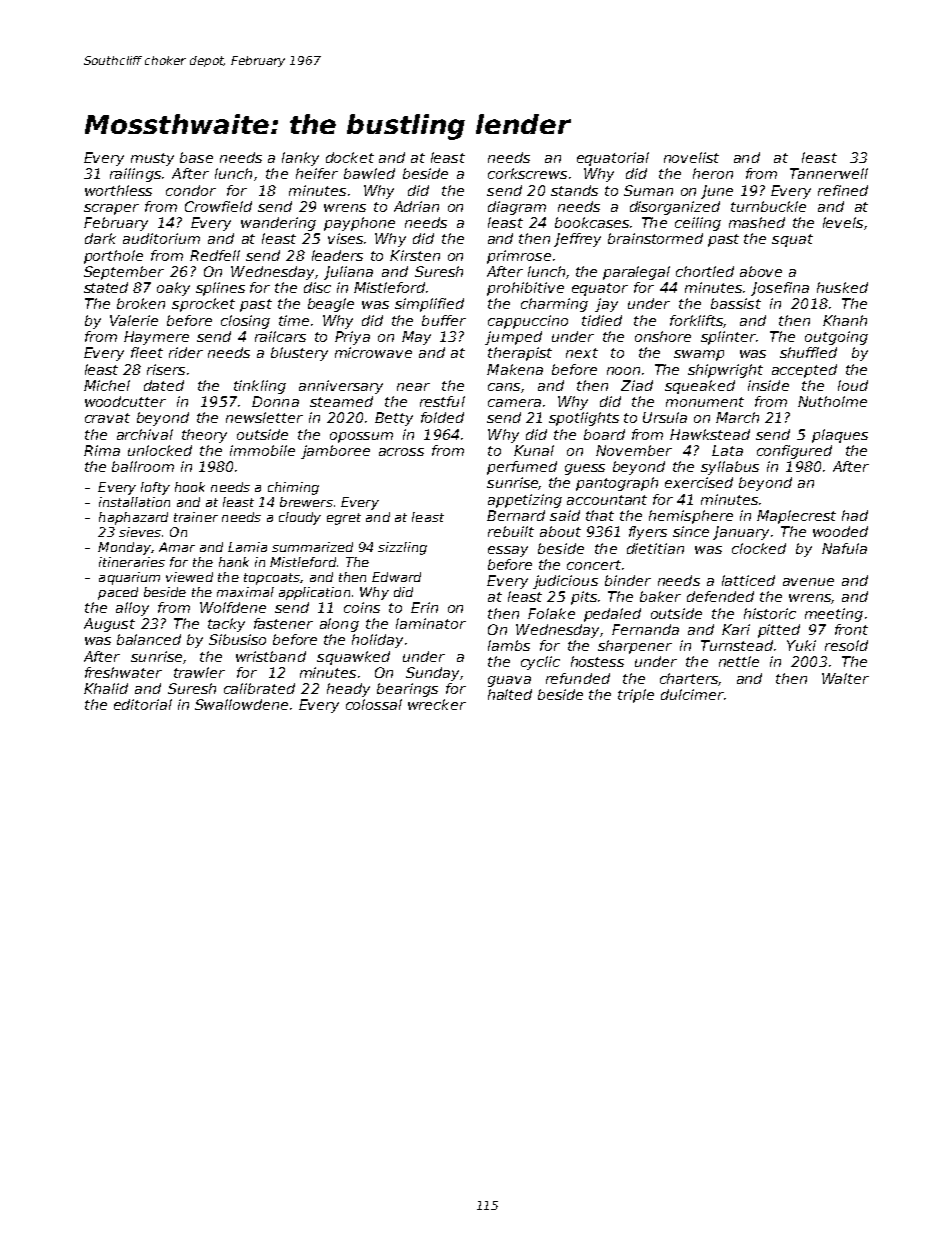  I want to click on pantograph, so click(617, 484).
